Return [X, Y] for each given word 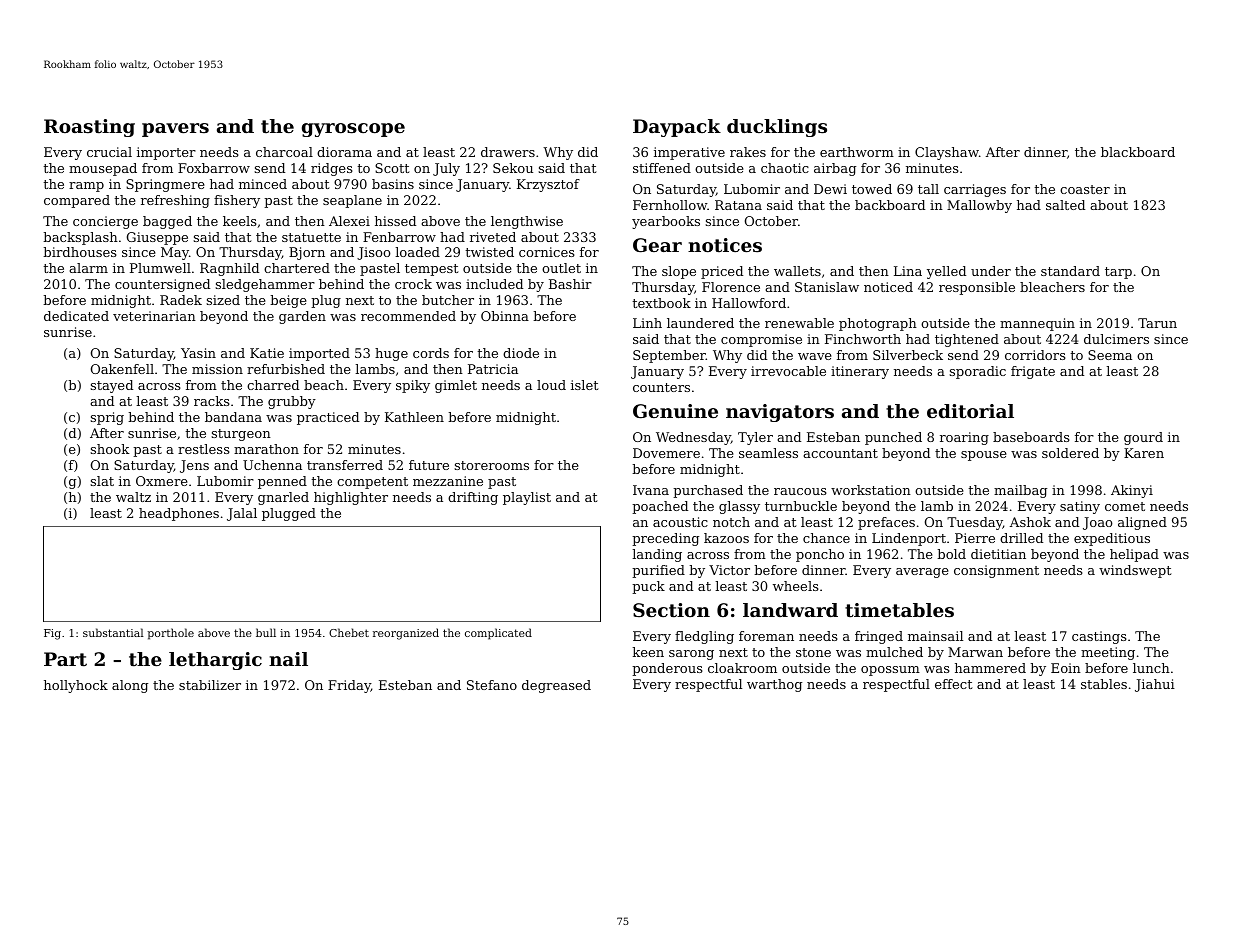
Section [671, 610]
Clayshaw [947, 153]
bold [951, 554]
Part [65, 659]
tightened [967, 340]
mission [217, 369]
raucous [800, 491]
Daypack [677, 128]
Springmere [165, 185]
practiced [328, 418]
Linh [647, 323]
